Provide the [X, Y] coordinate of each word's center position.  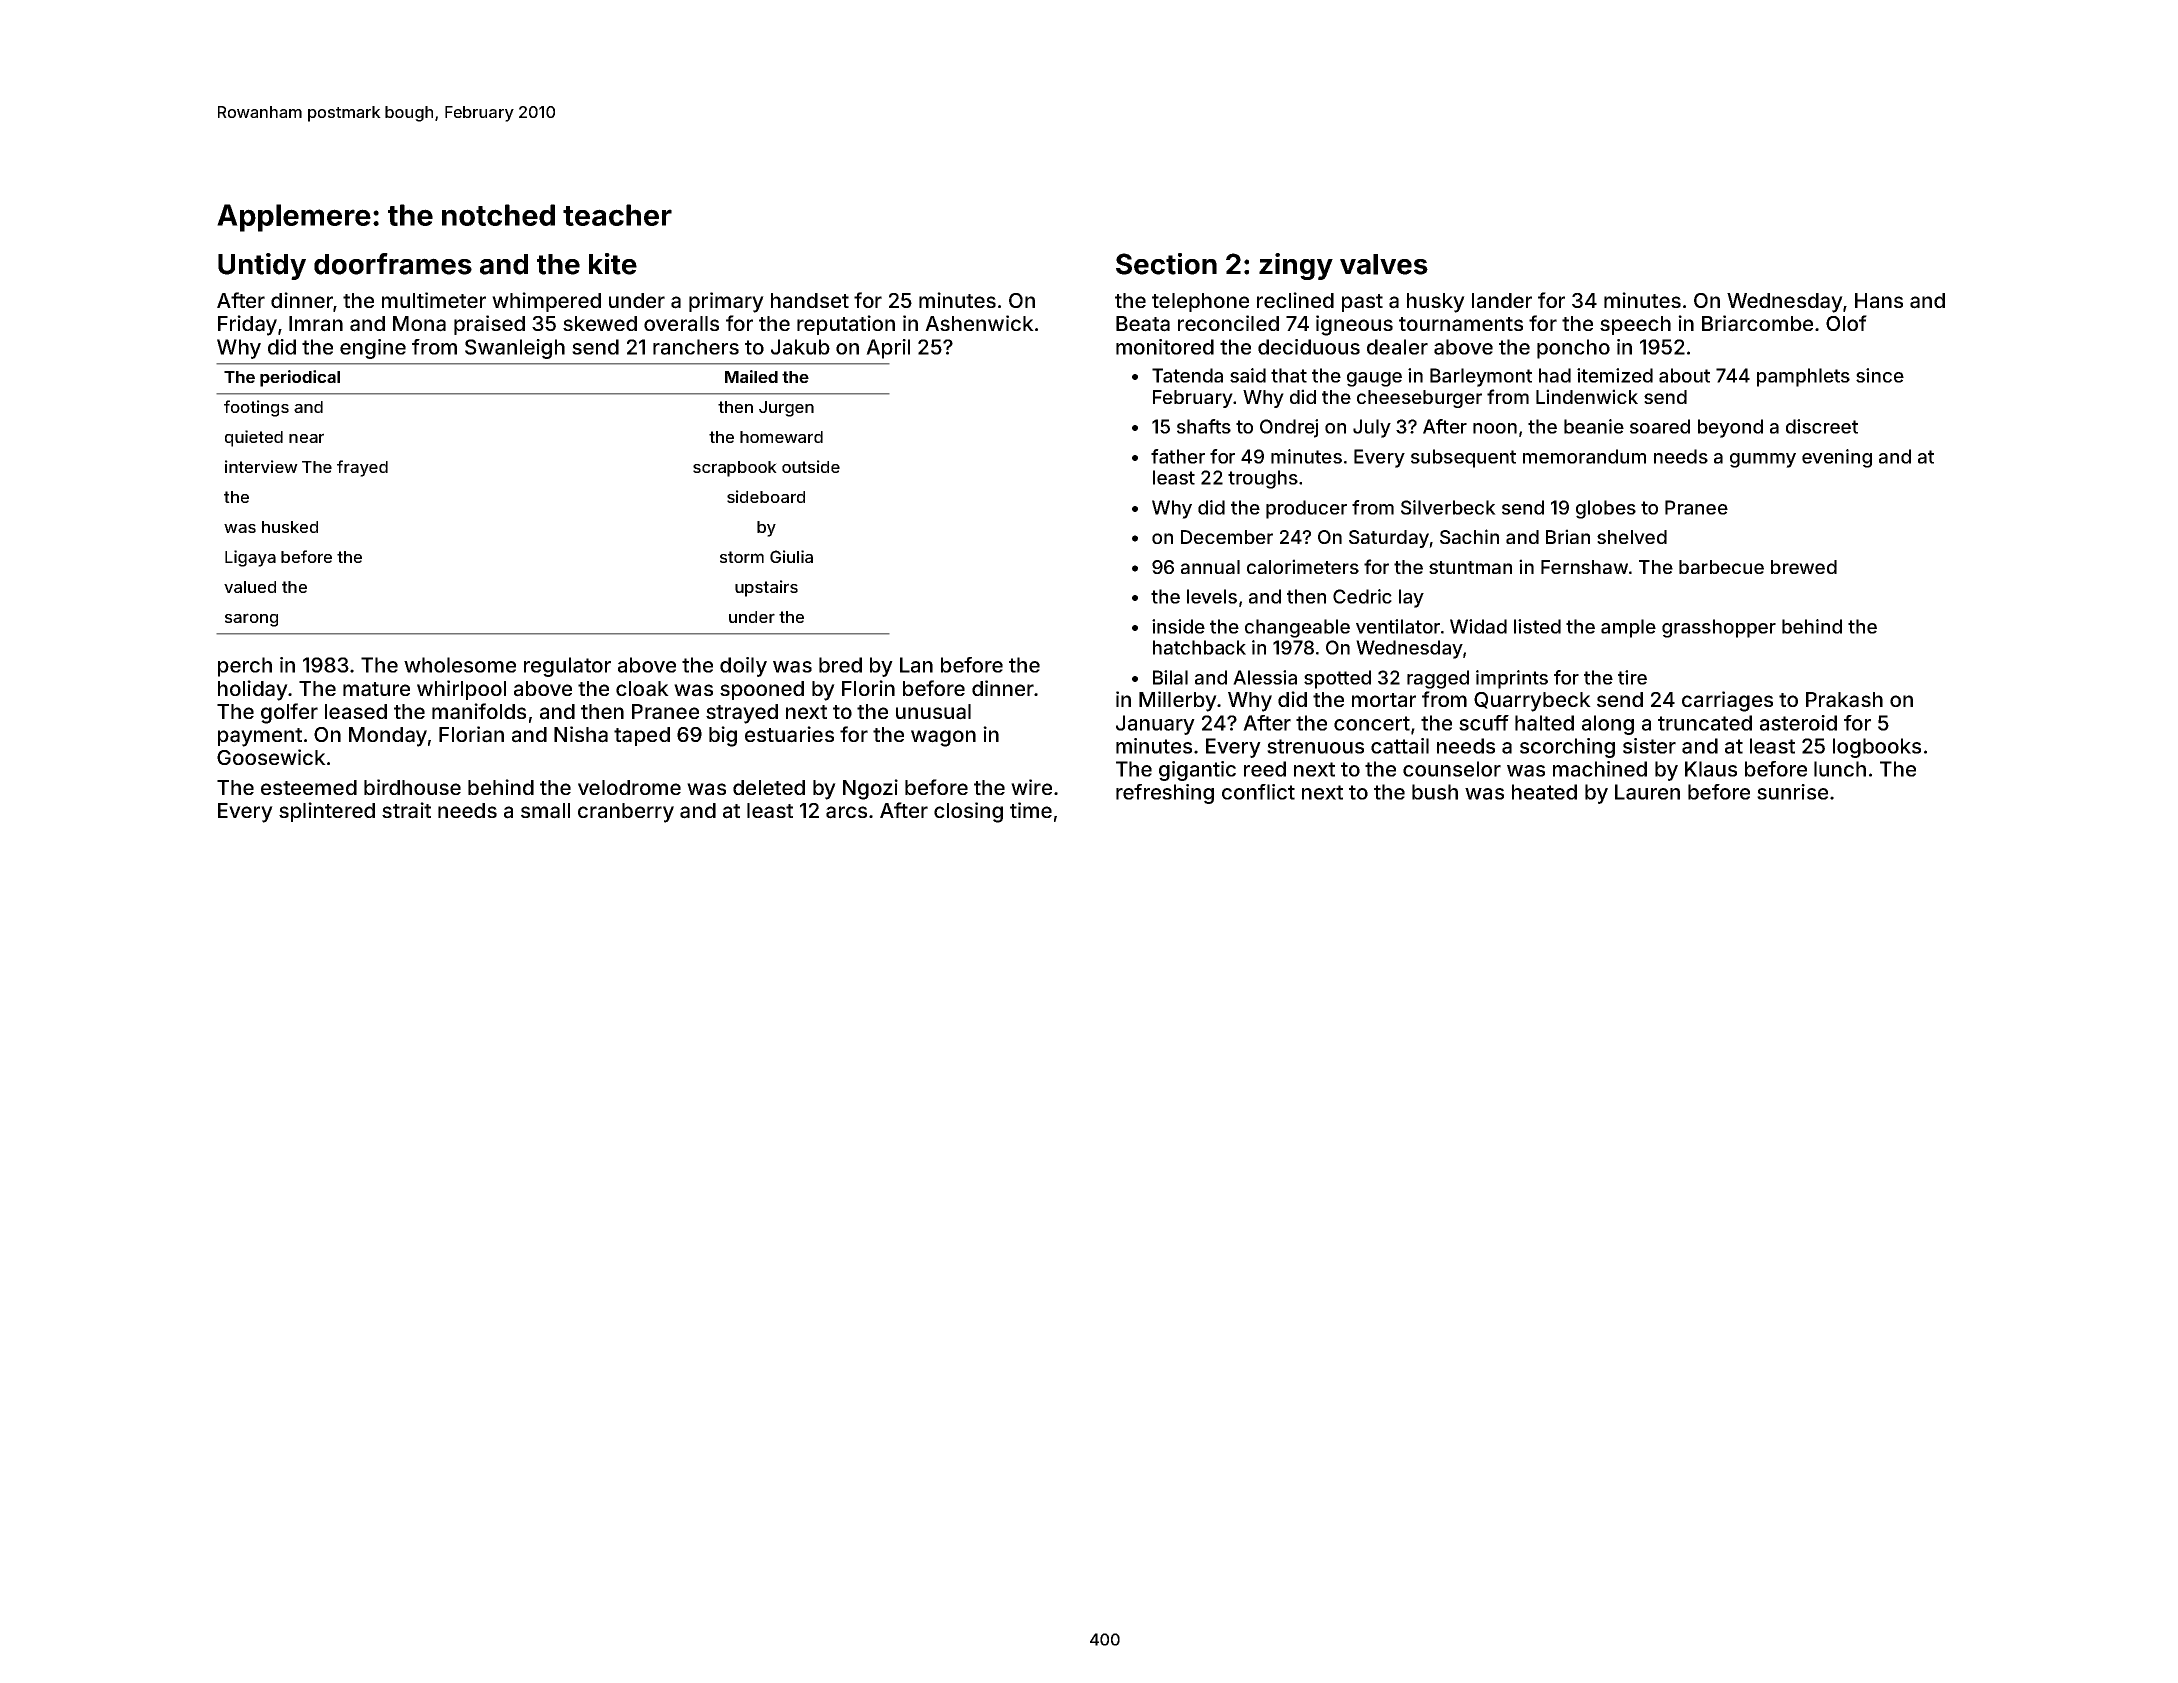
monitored [1165, 347]
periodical [300, 378]
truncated [1705, 723]
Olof [1846, 323]
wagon [943, 738]
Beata [1143, 324]
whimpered [546, 302]
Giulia [791, 556]
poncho [1573, 349]
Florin [868, 688]
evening [1837, 458]
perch [245, 667]
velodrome [629, 787]
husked [290, 527]
